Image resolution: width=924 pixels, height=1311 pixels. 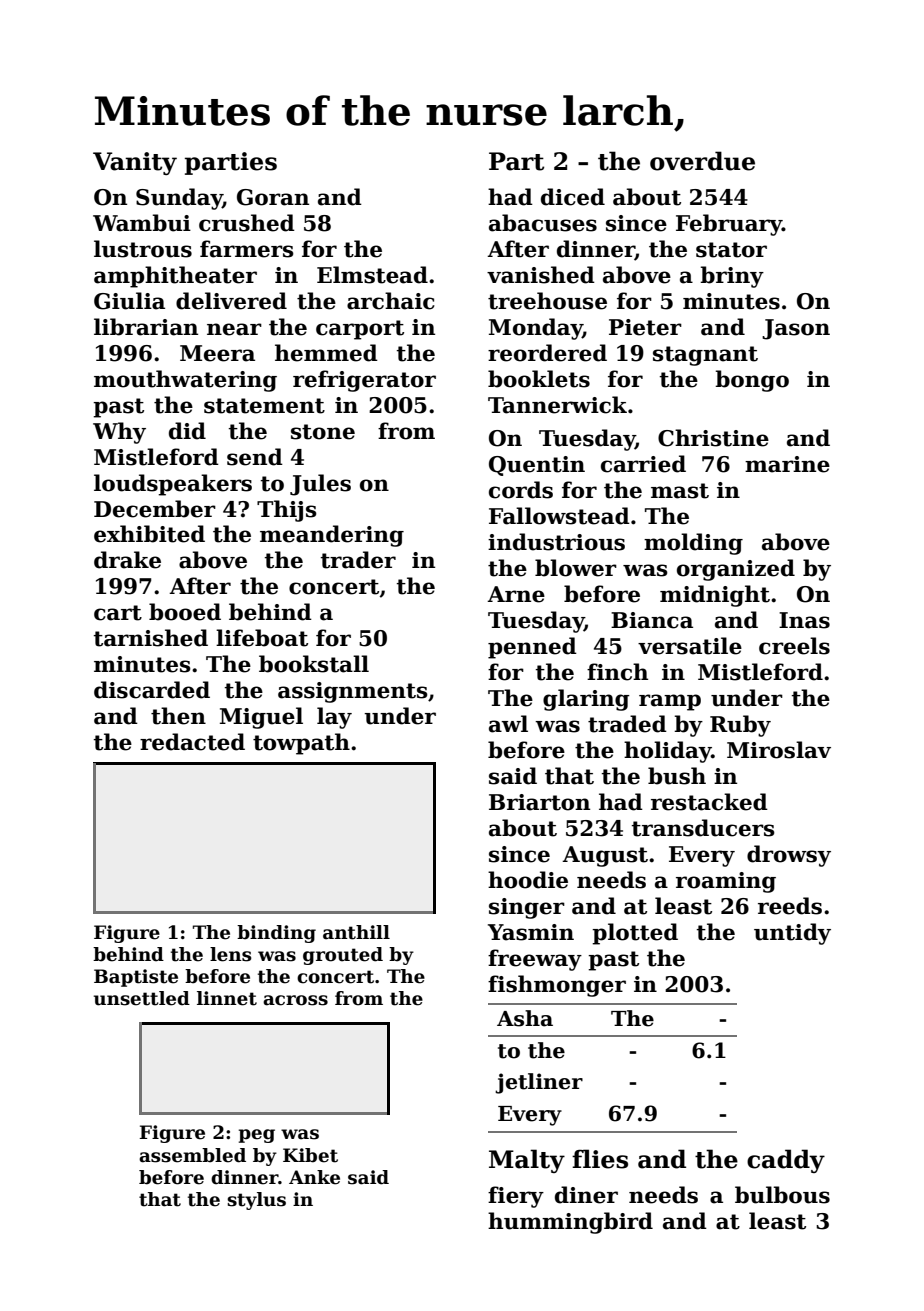 I want to click on Malty, so click(x=527, y=1161).
